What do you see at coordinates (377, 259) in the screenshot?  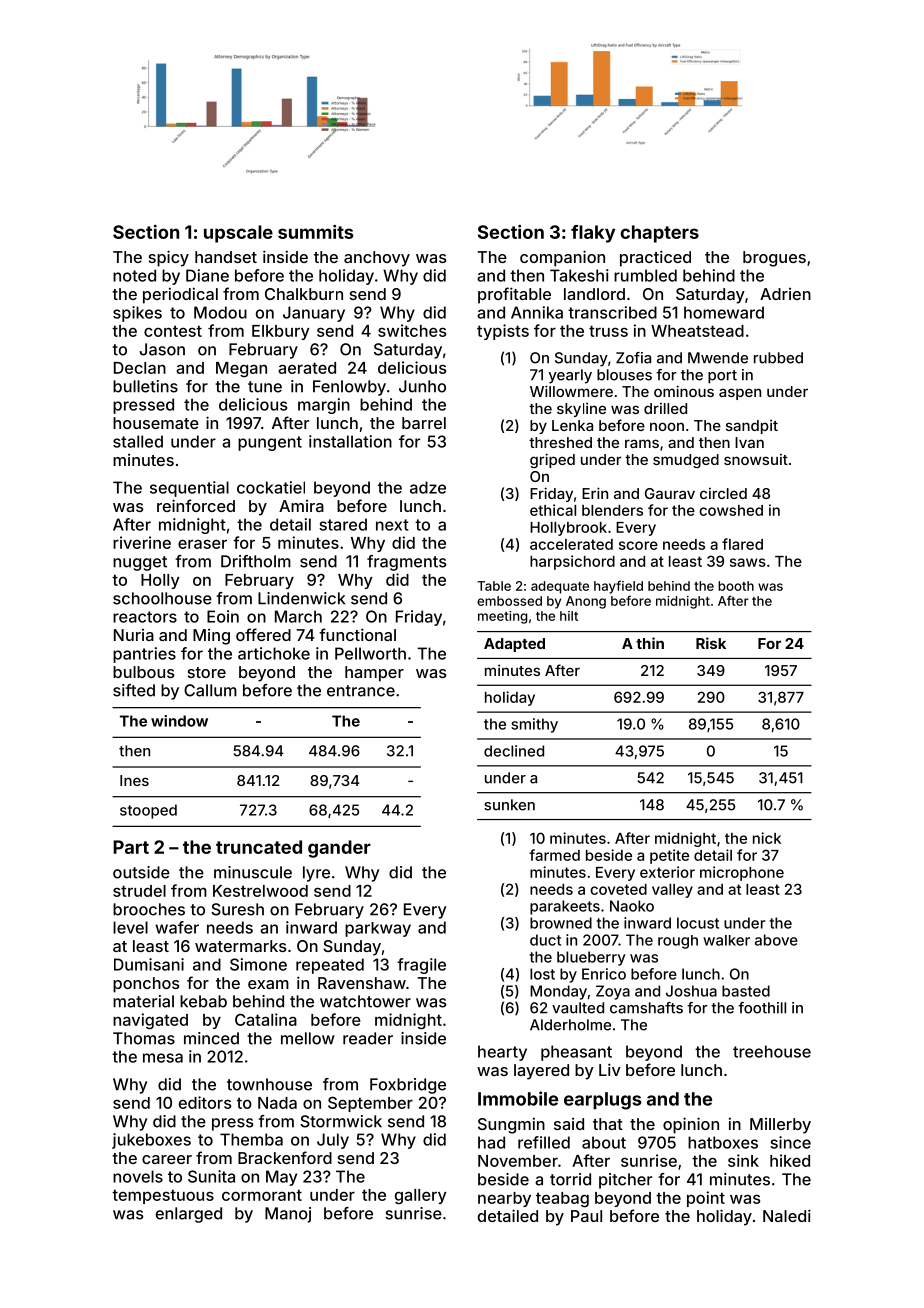 I see `anchovy` at bounding box center [377, 259].
